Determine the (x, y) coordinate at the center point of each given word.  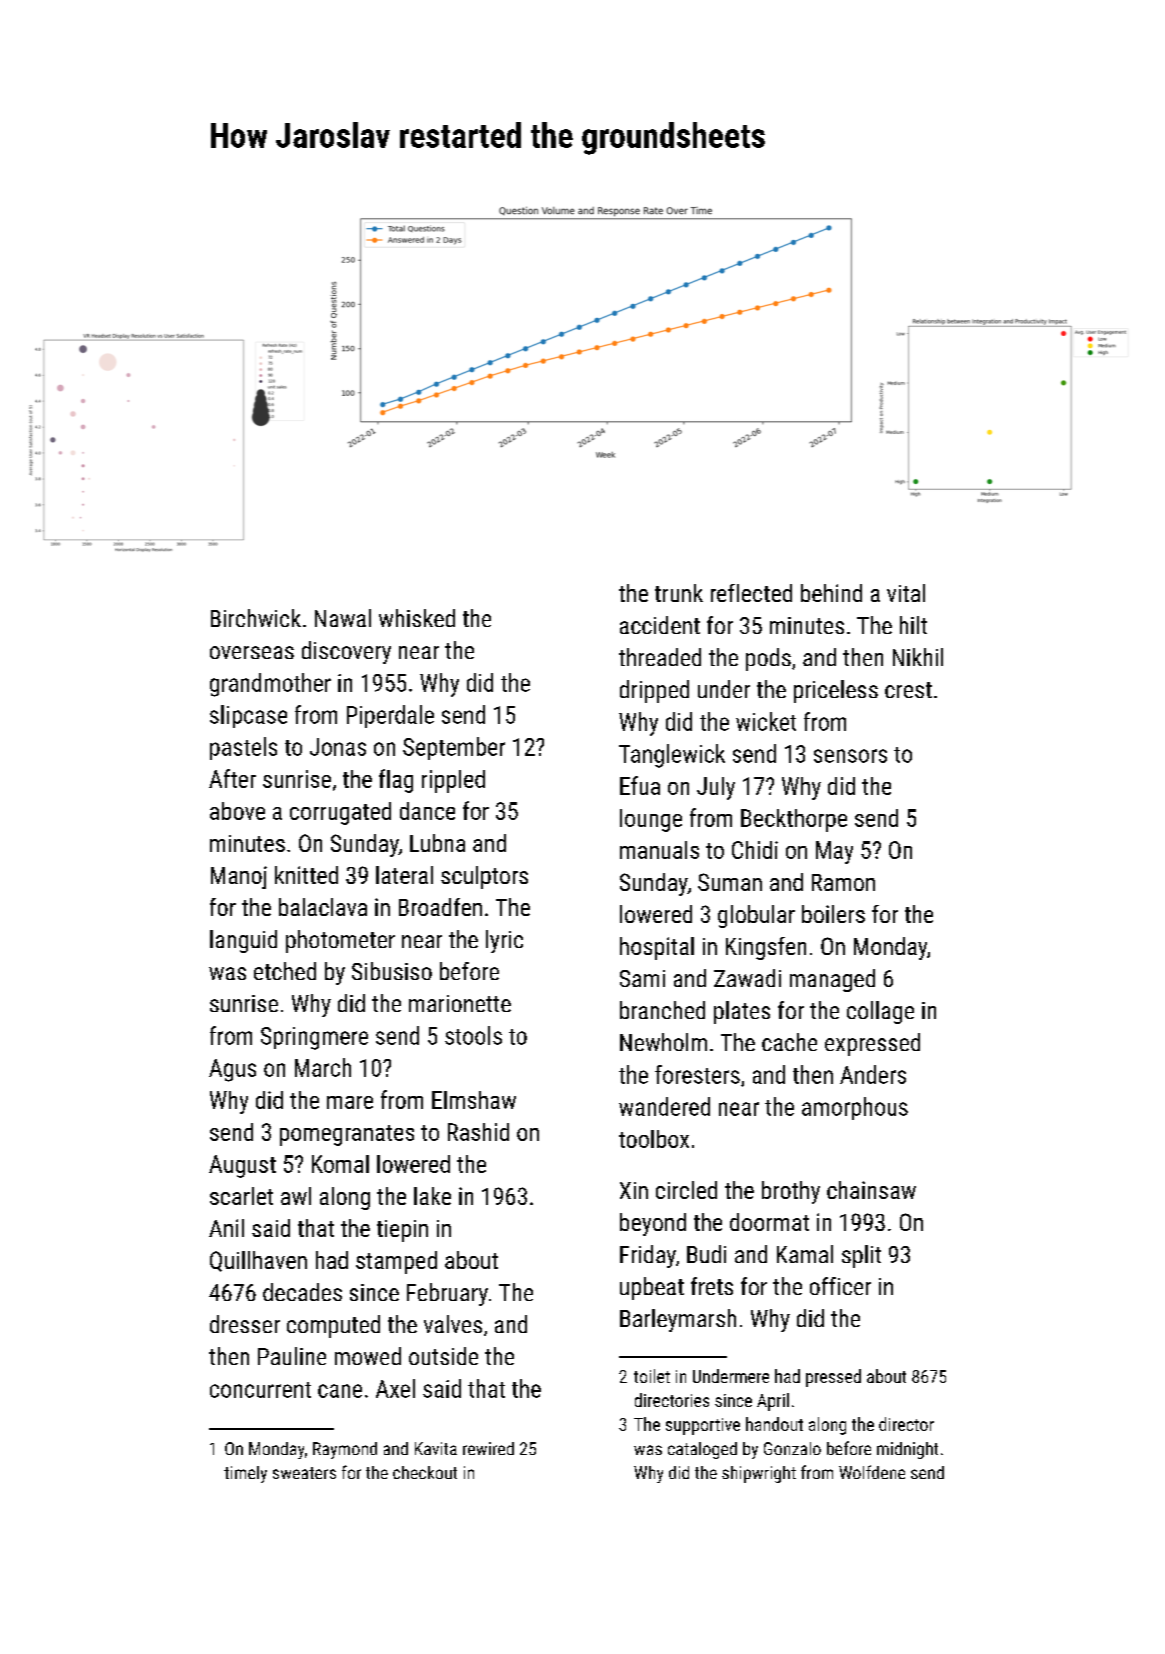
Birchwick (256, 618)
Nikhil (918, 657)
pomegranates (347, 1135)
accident (660, 625)
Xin (634, 1190)
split (861, 1256)
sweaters (304, 1473)
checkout (425, 1472)
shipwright (759, 1474)
